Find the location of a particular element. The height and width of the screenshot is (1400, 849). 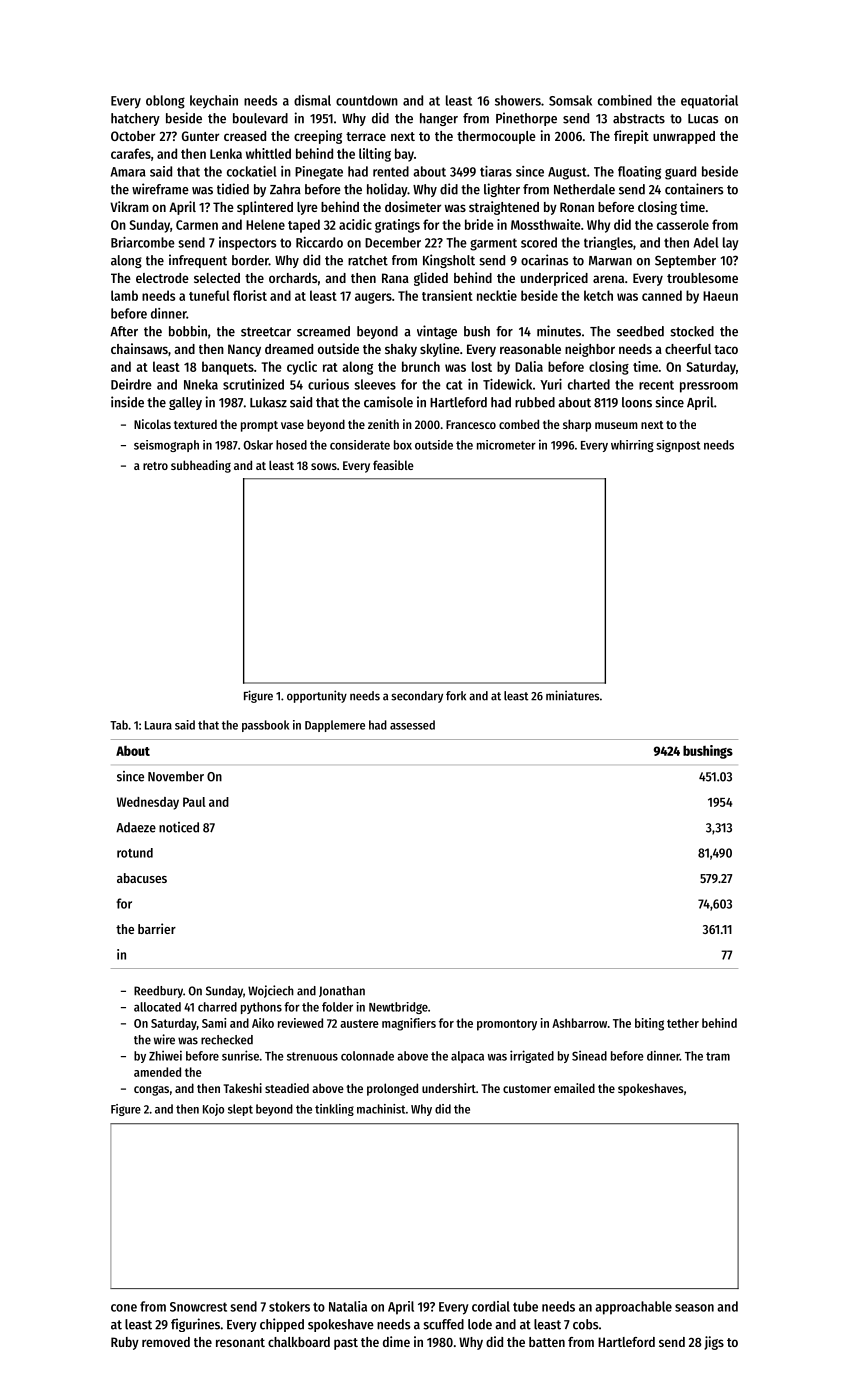

retro is located at coordinates (155, 466).
